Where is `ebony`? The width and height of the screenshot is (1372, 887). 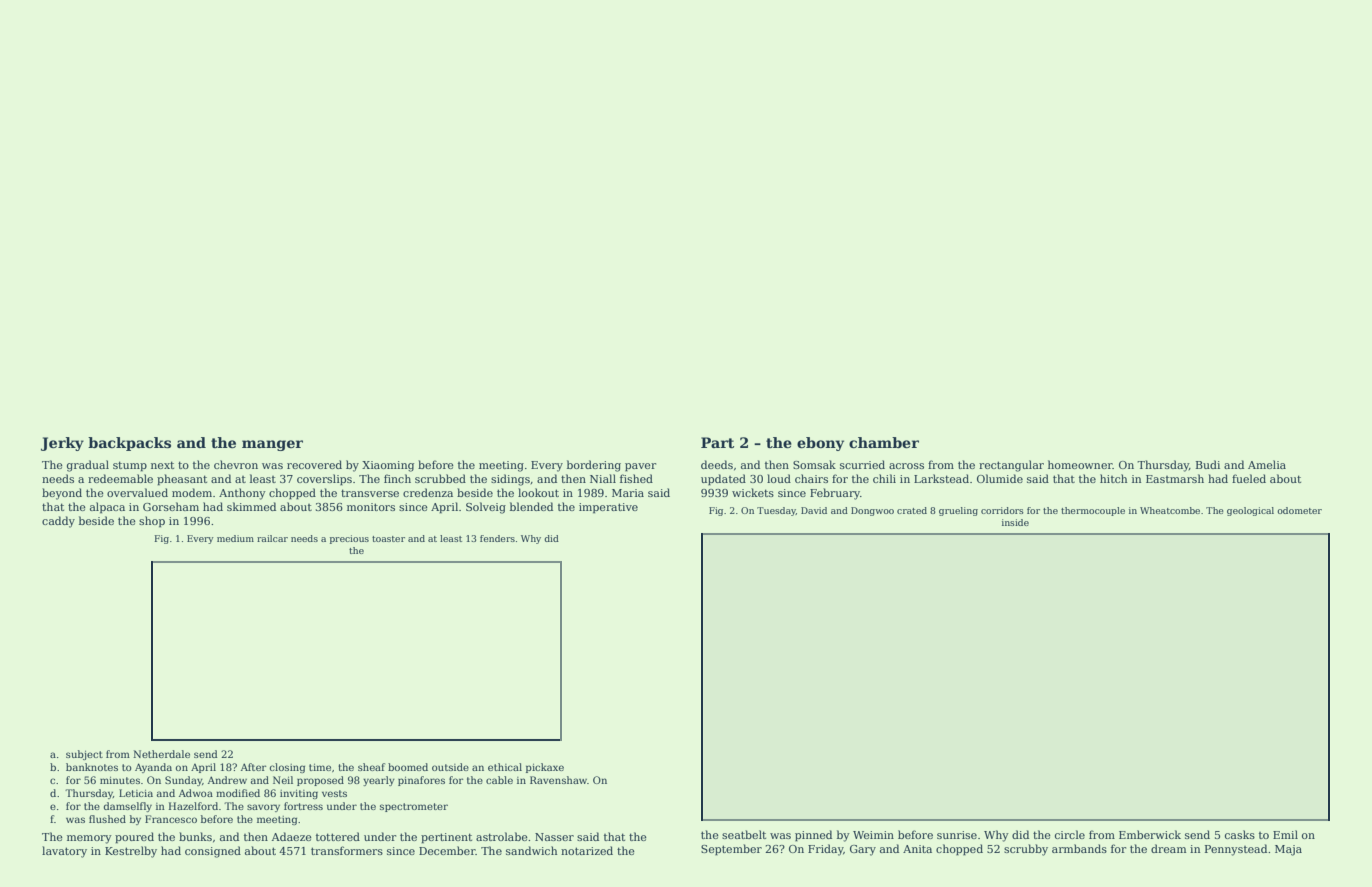 ebony is located at coordinates (820, 444).
